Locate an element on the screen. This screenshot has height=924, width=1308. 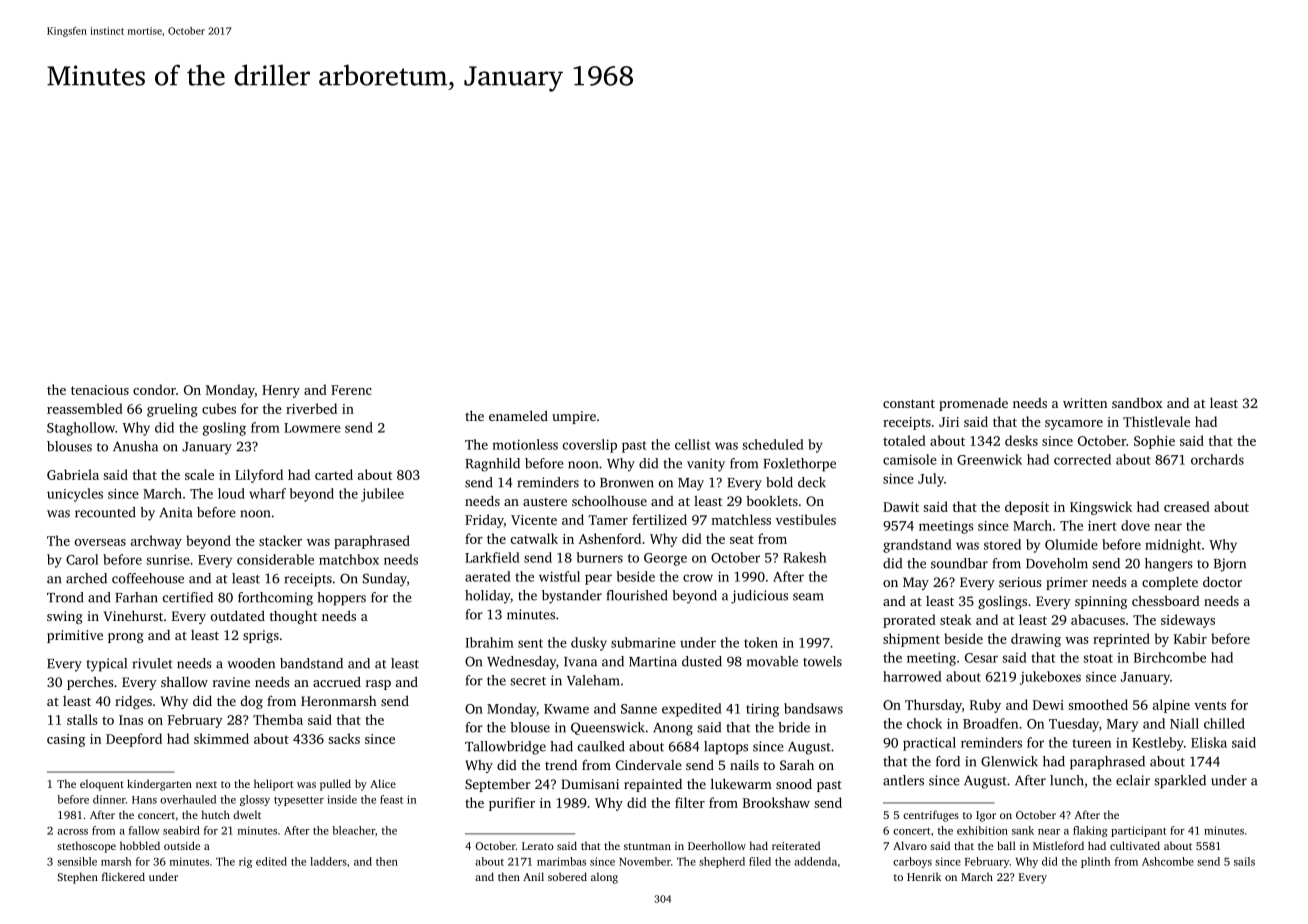
Anil is located at coordinates (533, 876).
